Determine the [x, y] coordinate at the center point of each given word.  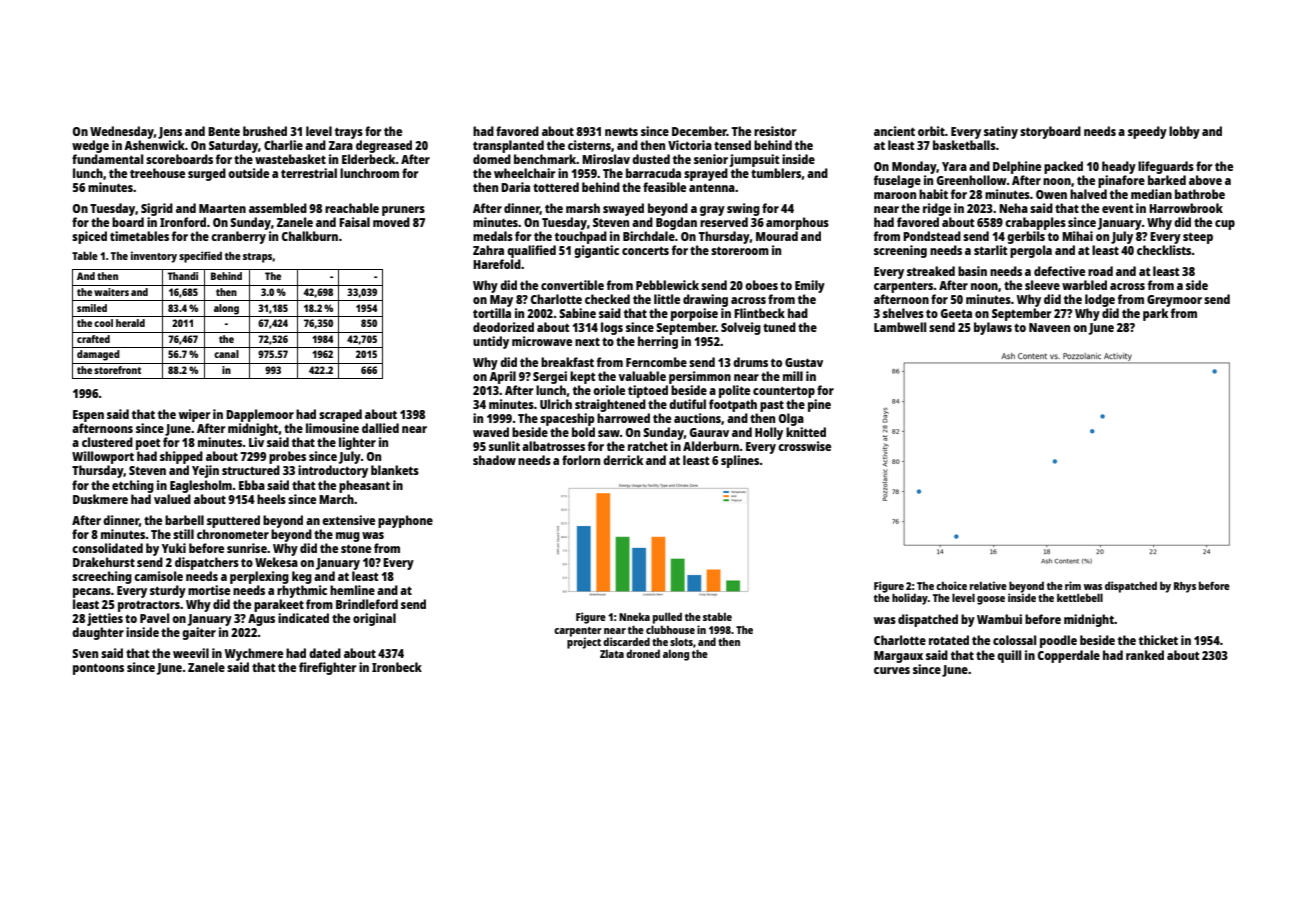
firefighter [327, 668]
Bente [224, 131]
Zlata [612, 653]
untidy [491, 342]
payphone [405, 521]
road [1100, 271]
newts [621, 132]
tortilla [492, 313]
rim [1073, 585]
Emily [810, 286]
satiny [1001, 132]
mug [348, 537]
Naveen [1049, 327]
